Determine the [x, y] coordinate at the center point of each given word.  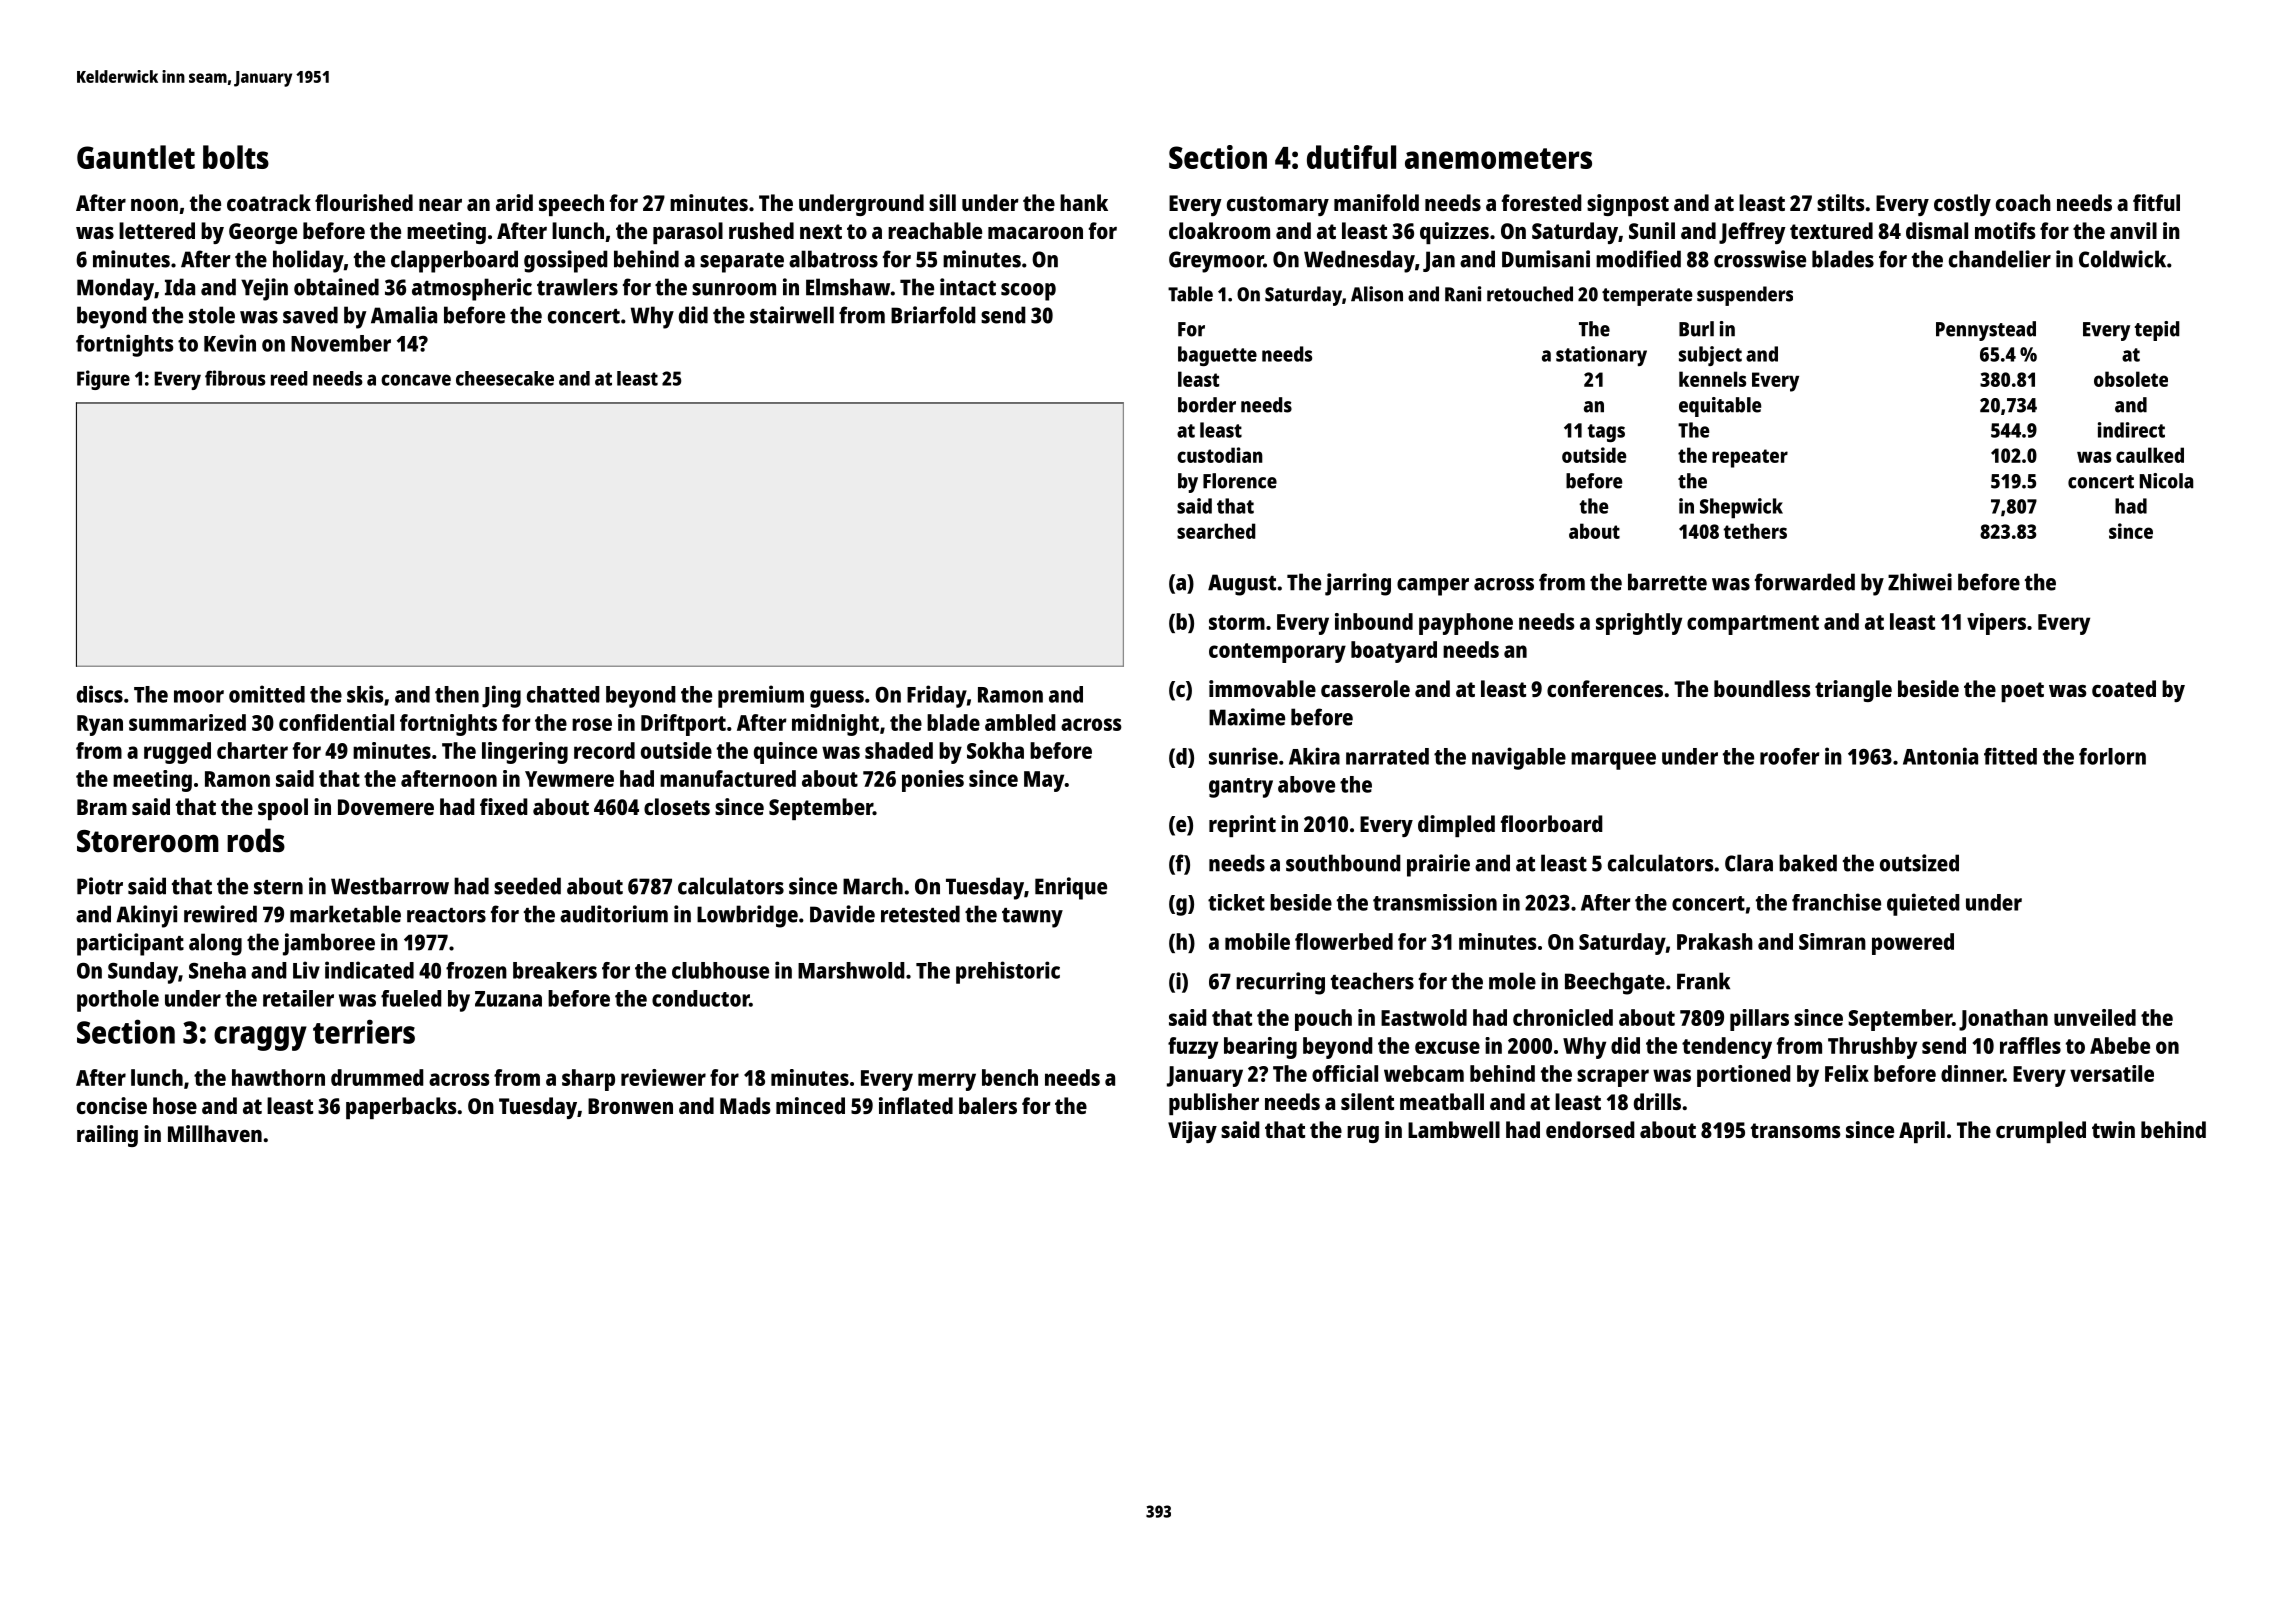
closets [677, 806]
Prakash [1715, 941]
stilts [1841, 202]
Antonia [1940, 756]
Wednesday [1359, 261]
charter [252, 750]
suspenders [1745, 296]
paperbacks [401, 1108]
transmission [1435, 902]
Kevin [230, 343]
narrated [1387, 756]
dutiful [1351, 157]
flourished [364, 202]
